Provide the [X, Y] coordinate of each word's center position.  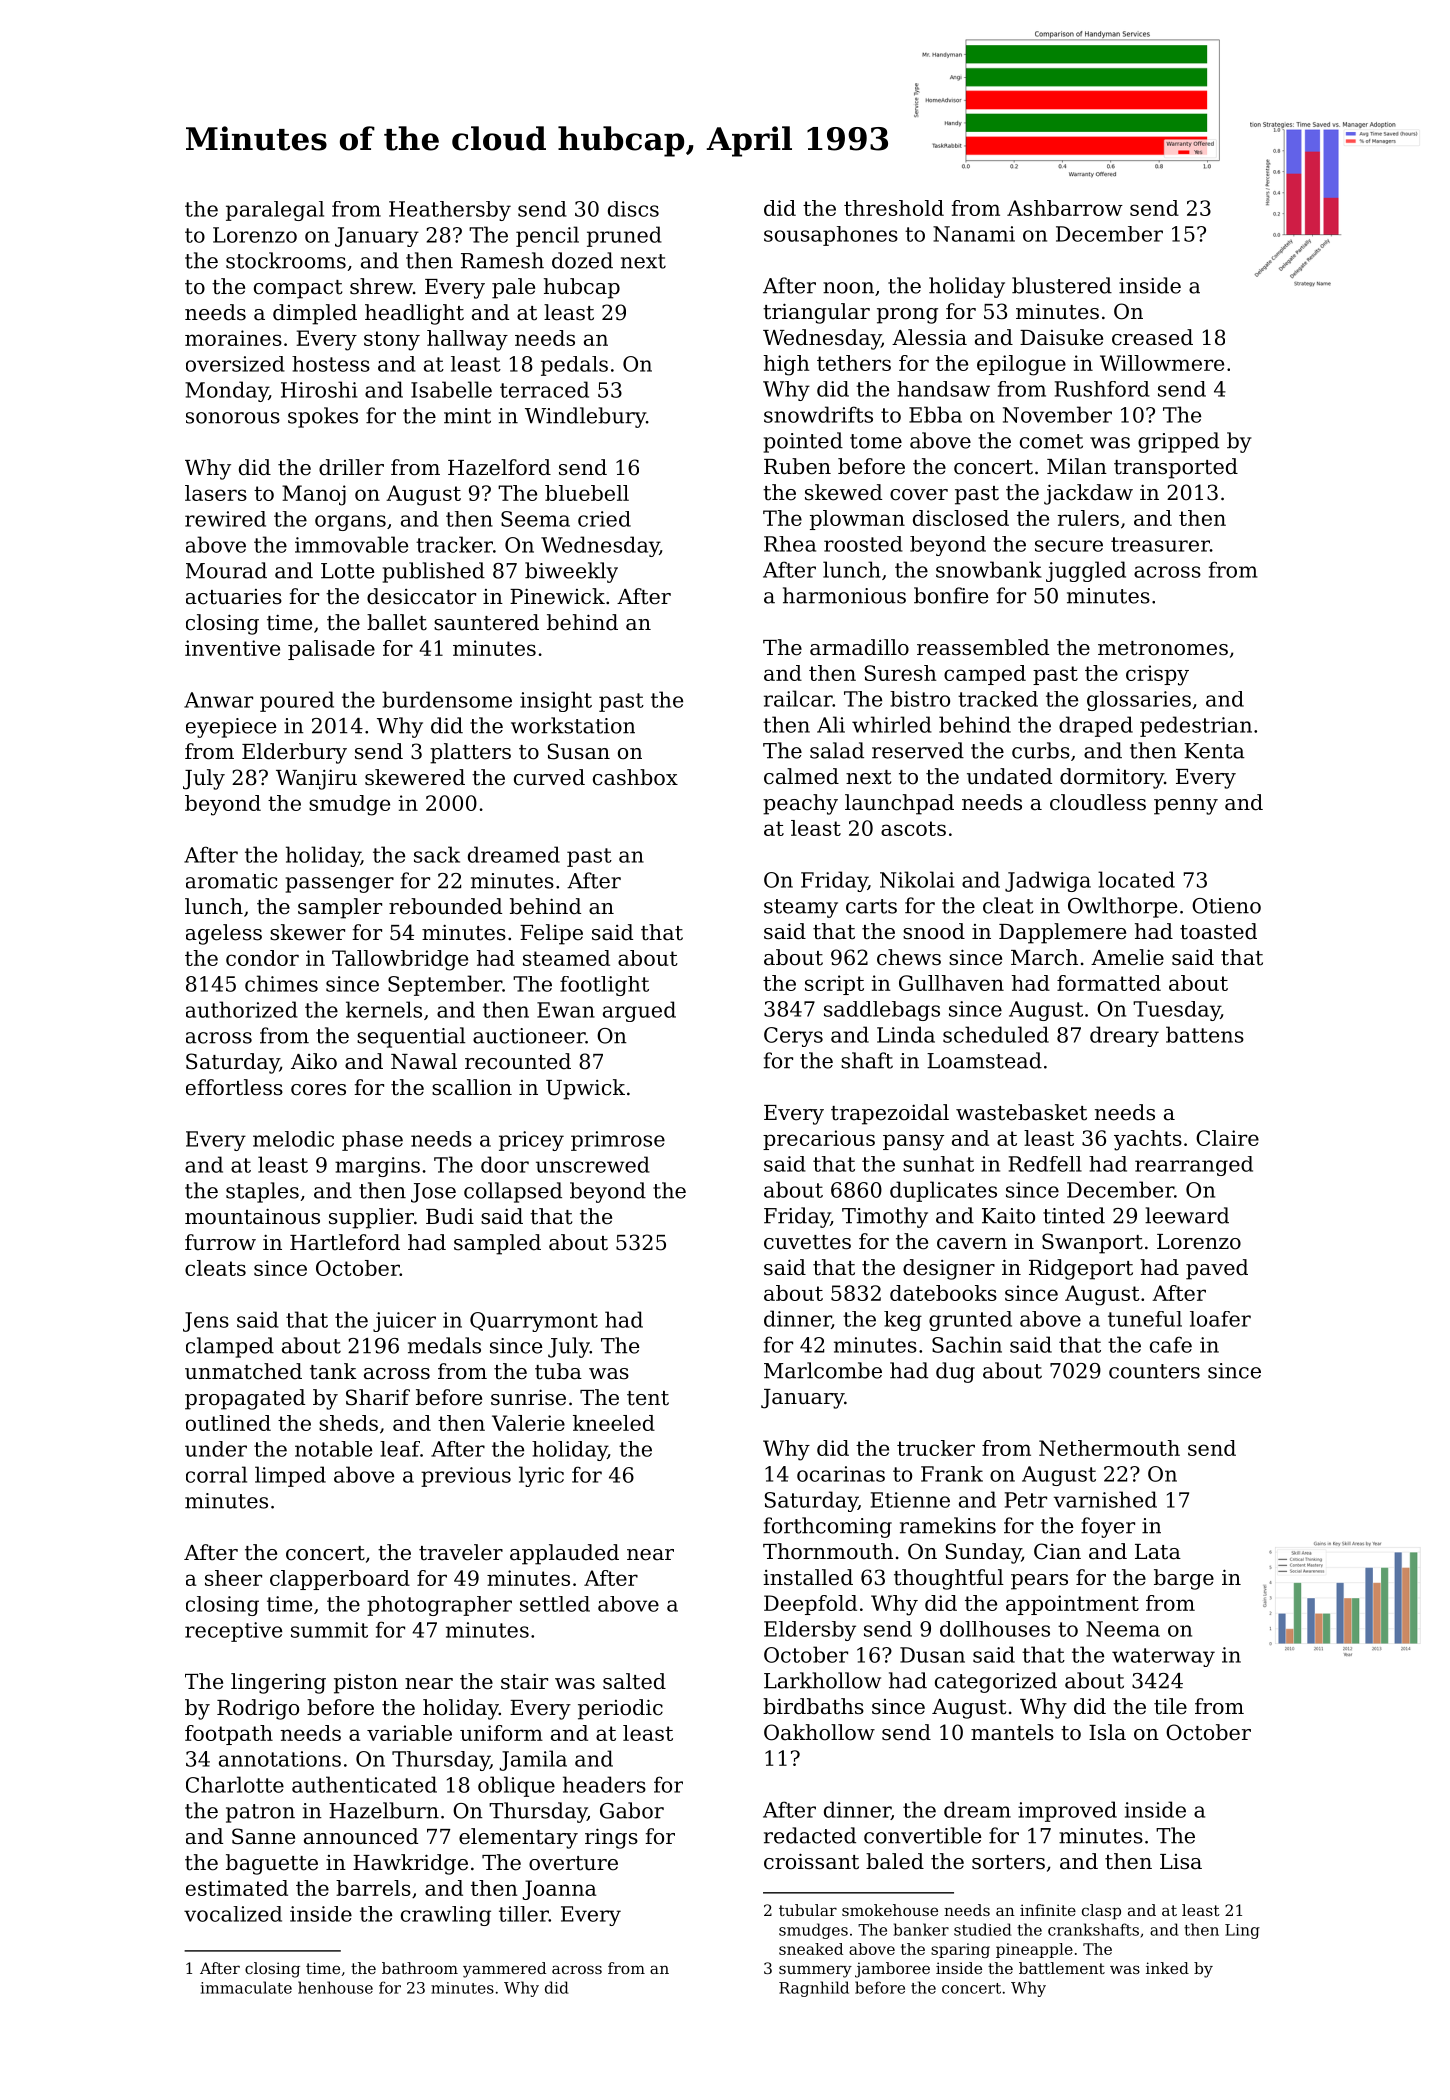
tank [333, 1371]
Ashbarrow [1065, 208]
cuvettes [807, 1242]
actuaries [234, 597]
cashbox [635, 777]
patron [260, 1813]
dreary [1124, 1036]
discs [633, 209]
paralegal [275, 211]
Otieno [1226, 906]
